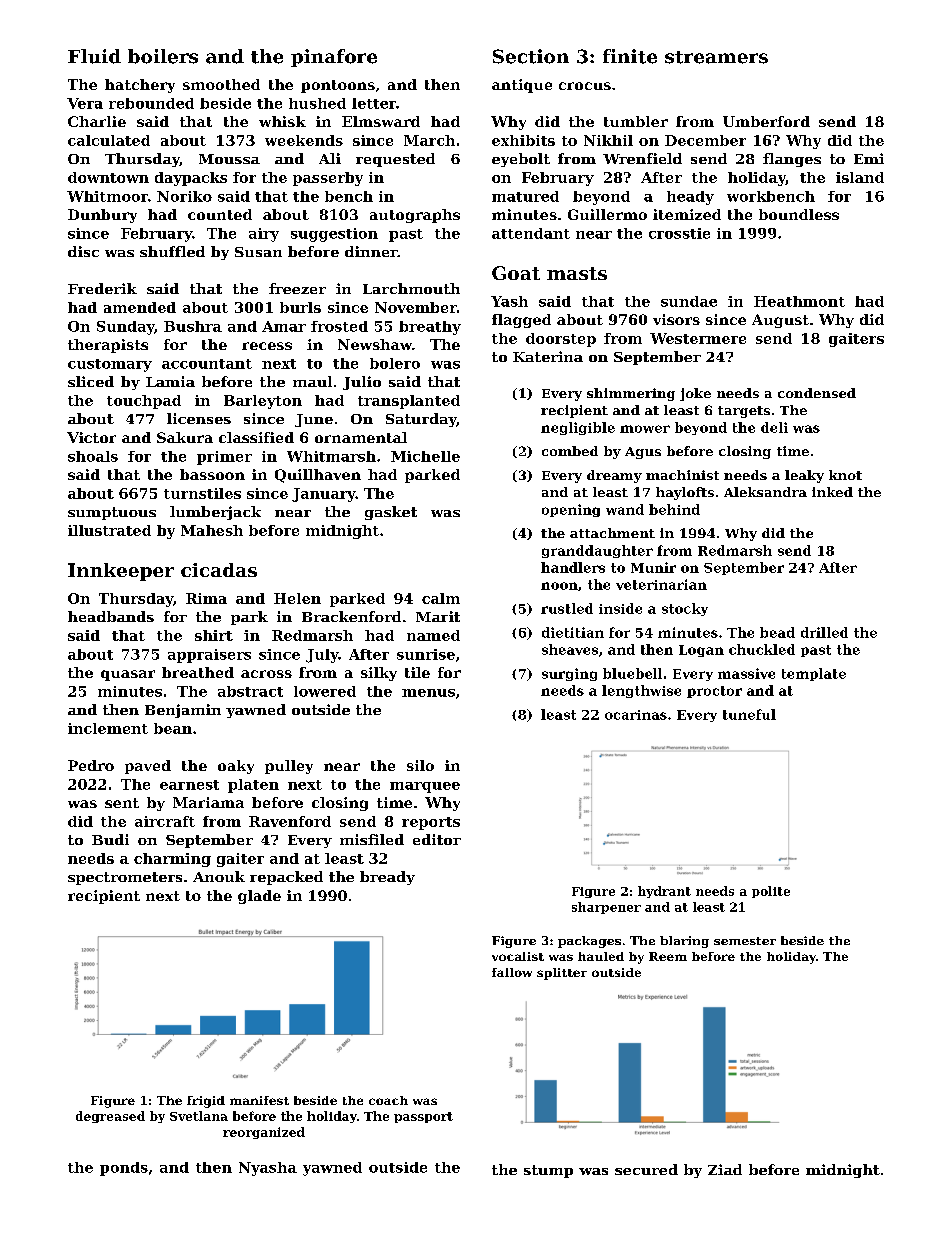 The image size is (952, 1233). Describe the element at coordinates (548, 1171) in the screenshot. I see `stump` at that location.
